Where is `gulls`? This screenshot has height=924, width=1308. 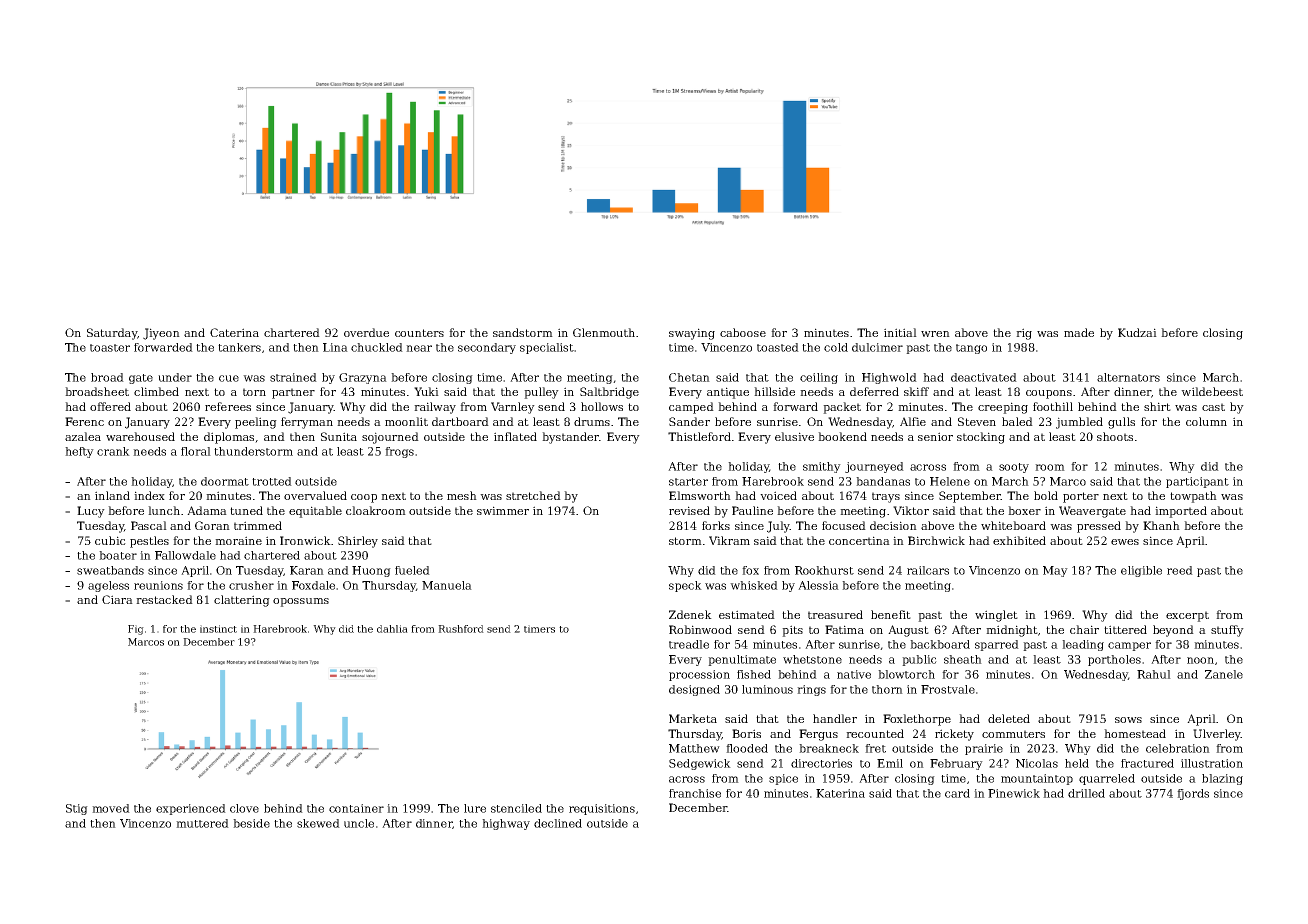
gulls is located at coordinates (1121, 423).
